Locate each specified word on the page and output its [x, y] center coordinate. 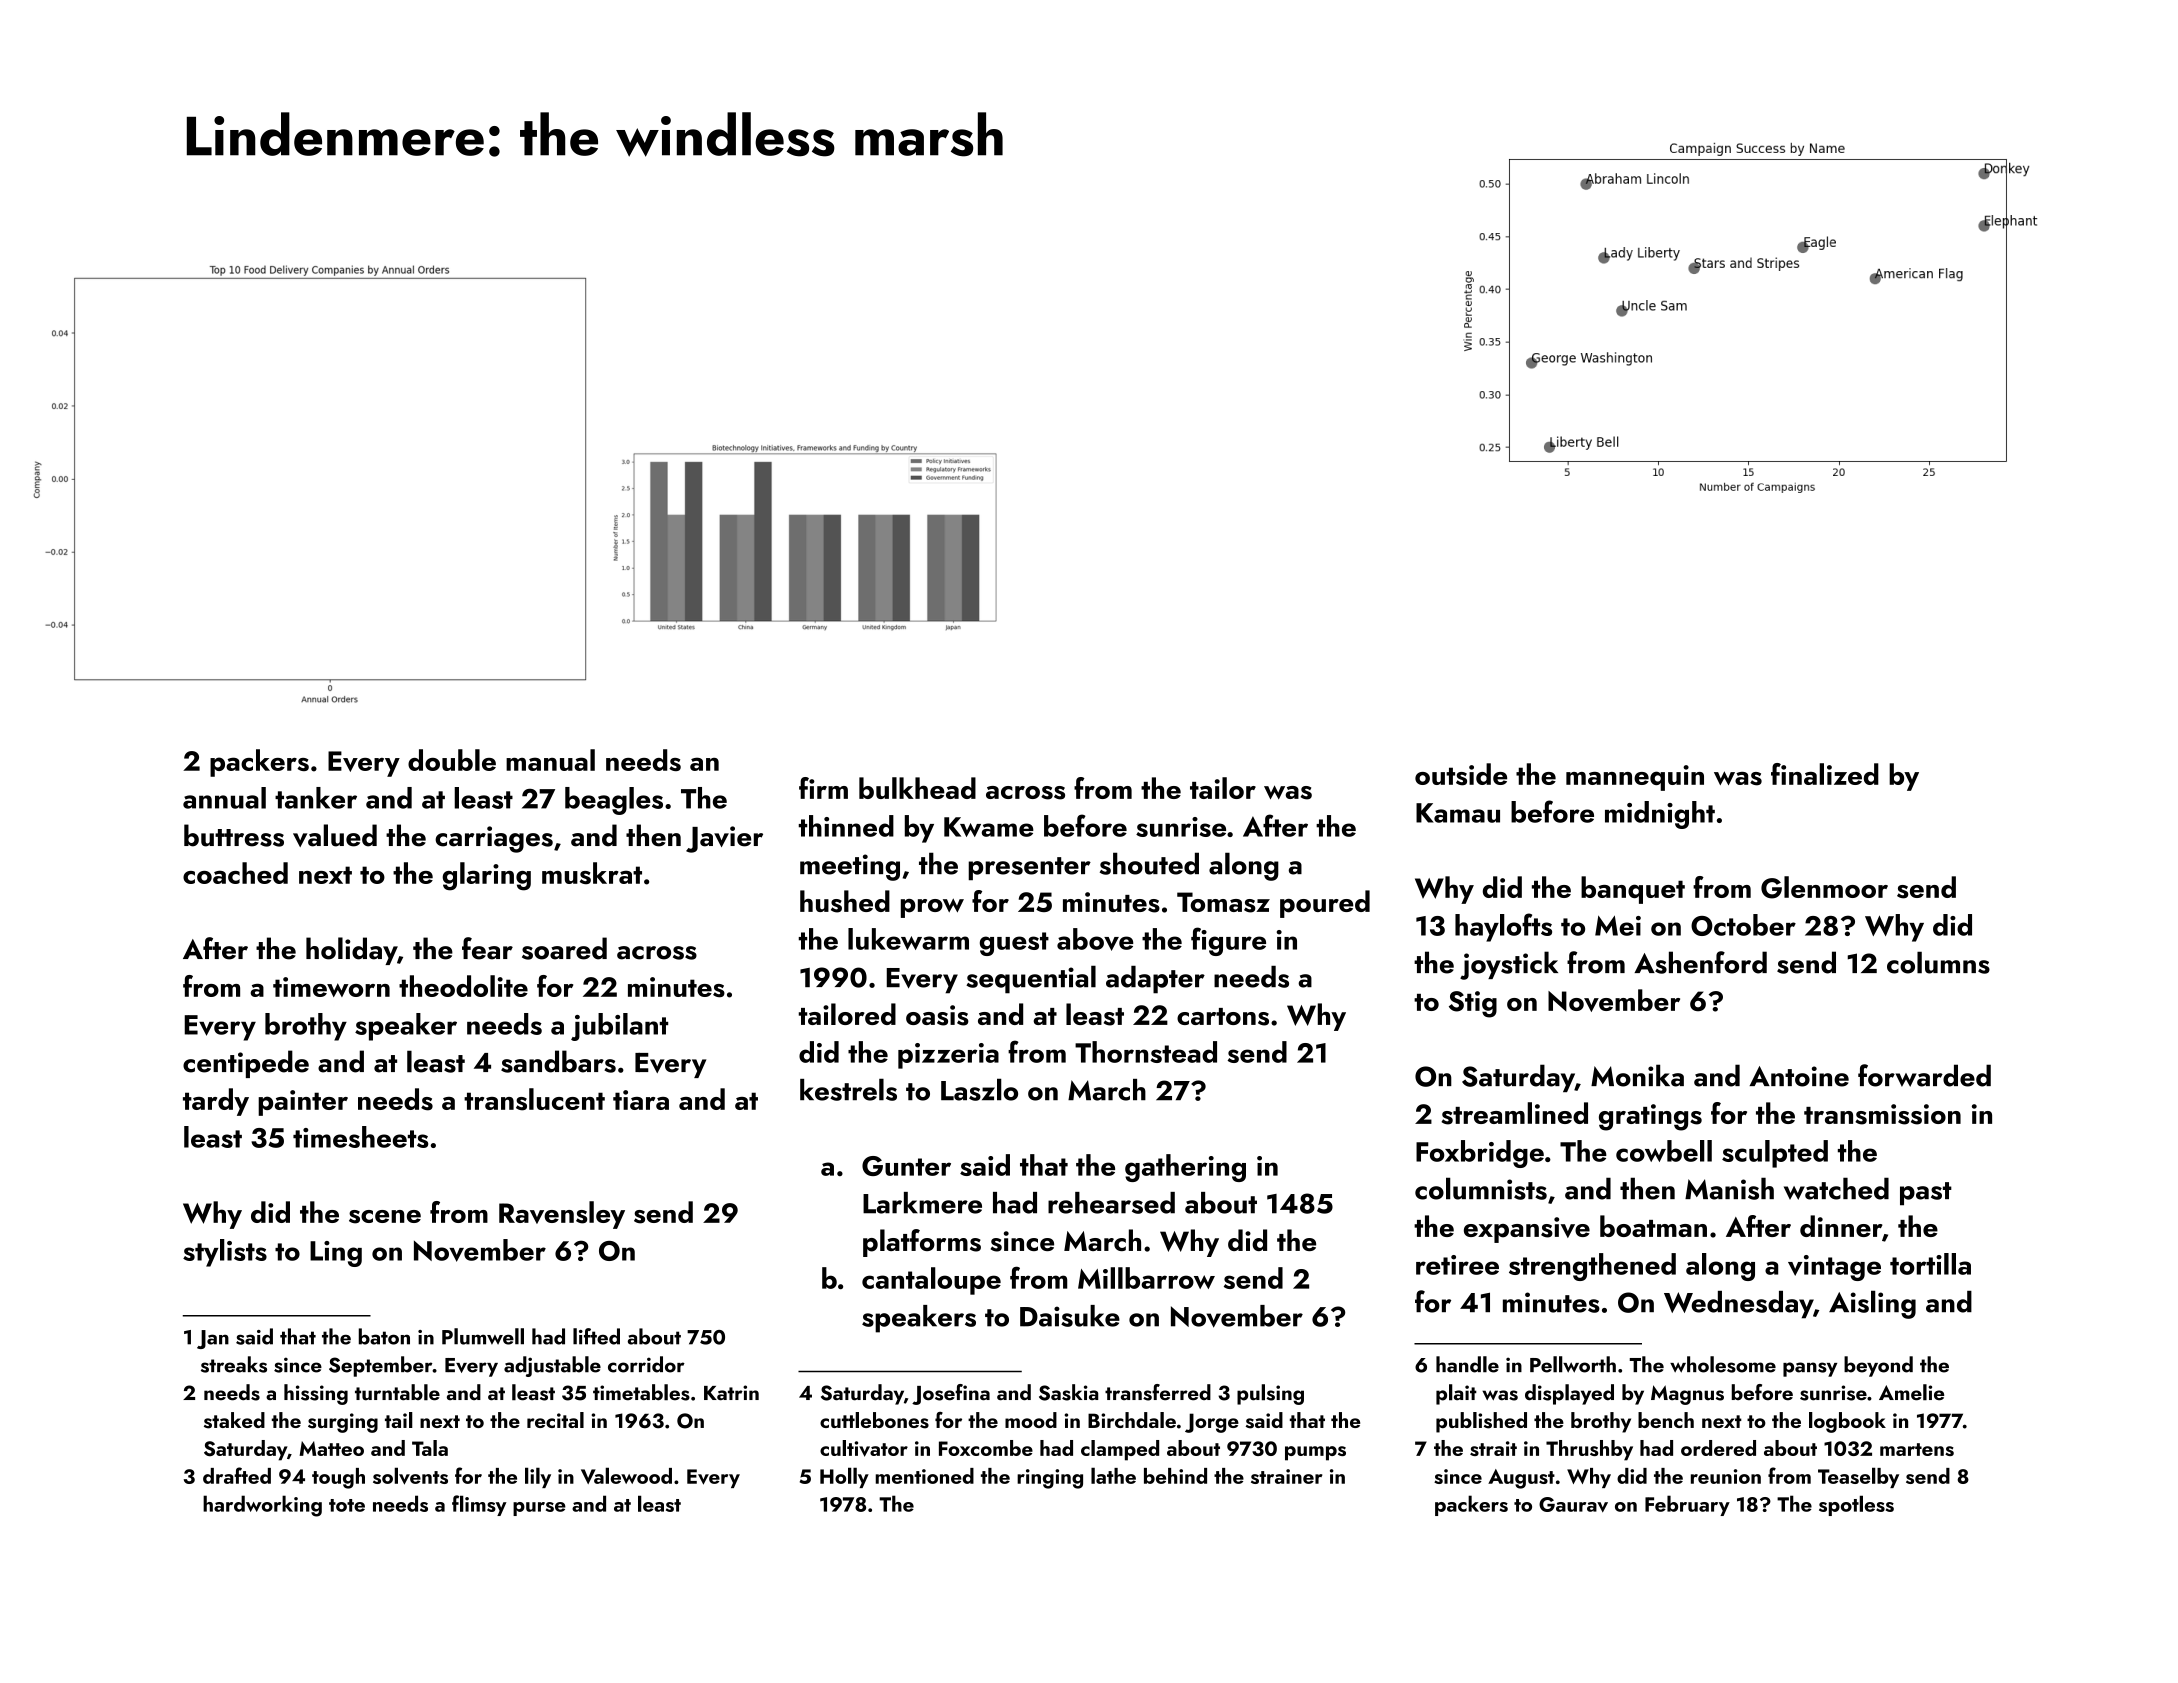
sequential [1031, 979]
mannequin [1635, 778]
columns [1938, 962]
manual [550, 760]
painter [303, 1103]
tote [347, 1505]
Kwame [989, 827]
